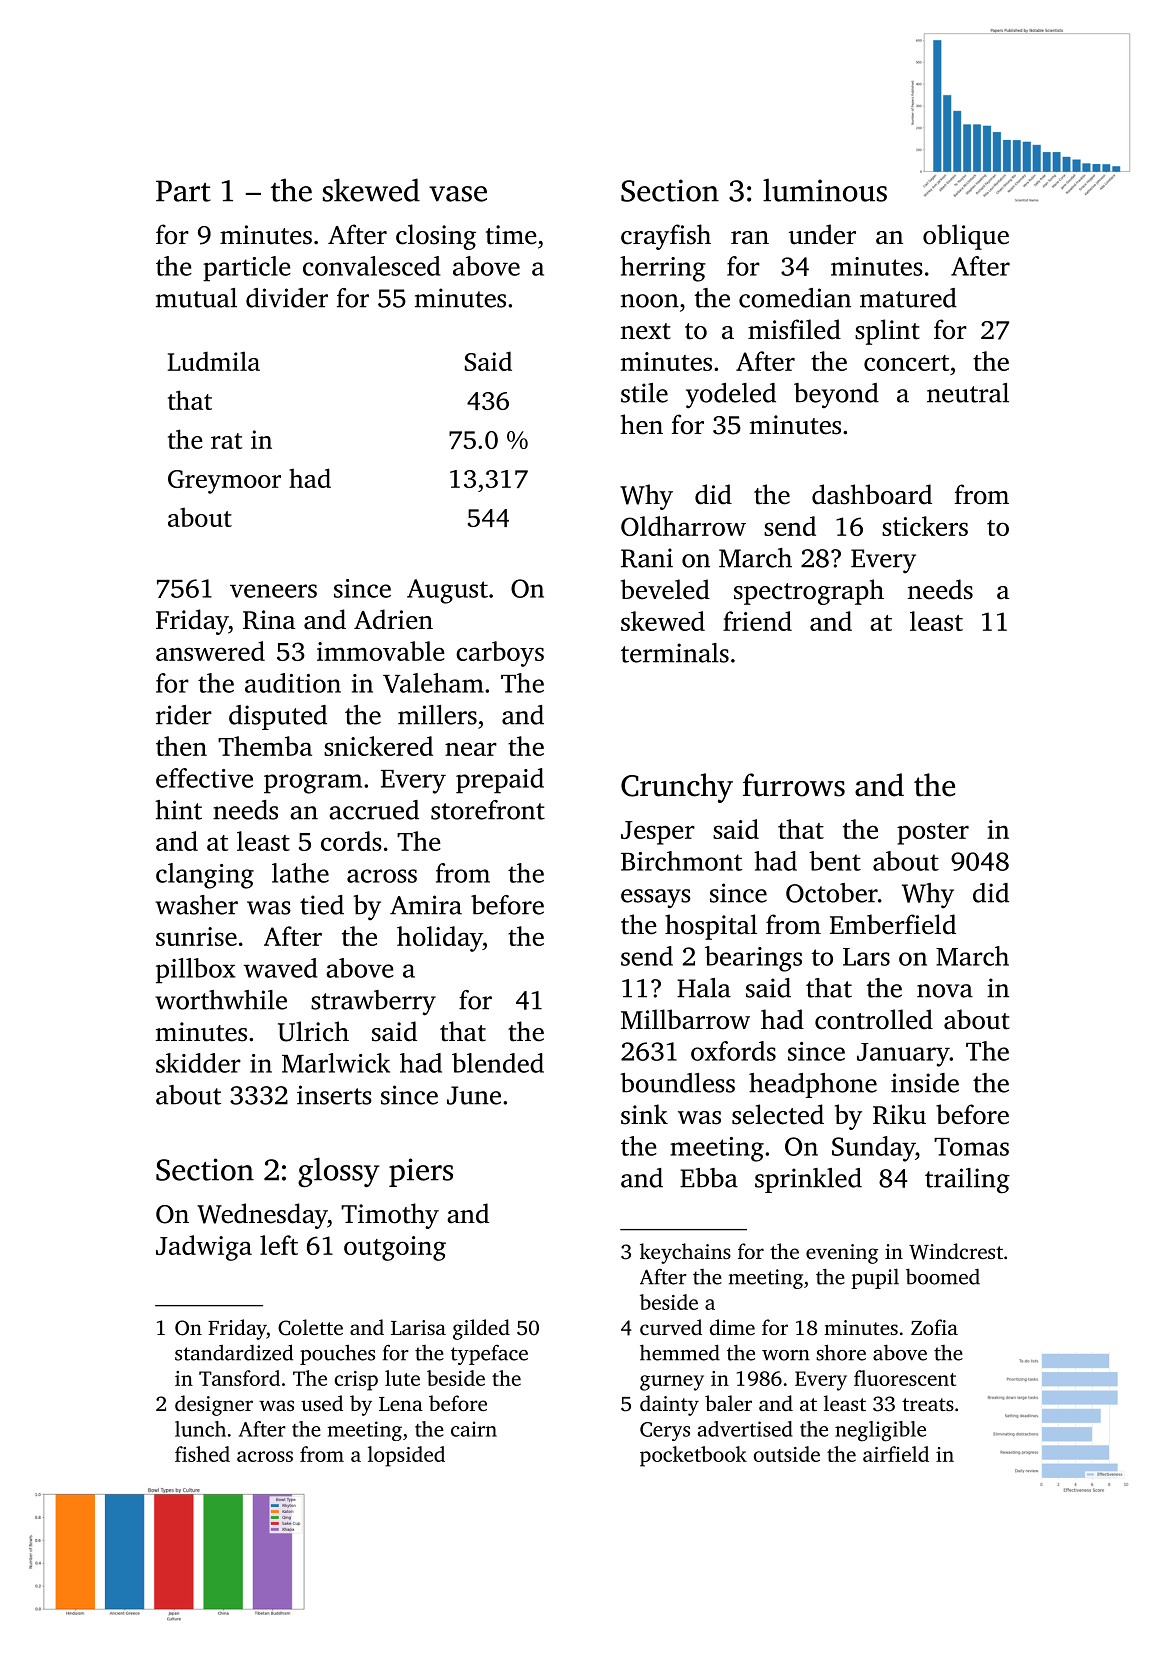 The image size is (1165, 1654). What do you see at coordinates (204, 1248) in the image?
I see `Jadwiga` at bounding box center [204, 1248].
